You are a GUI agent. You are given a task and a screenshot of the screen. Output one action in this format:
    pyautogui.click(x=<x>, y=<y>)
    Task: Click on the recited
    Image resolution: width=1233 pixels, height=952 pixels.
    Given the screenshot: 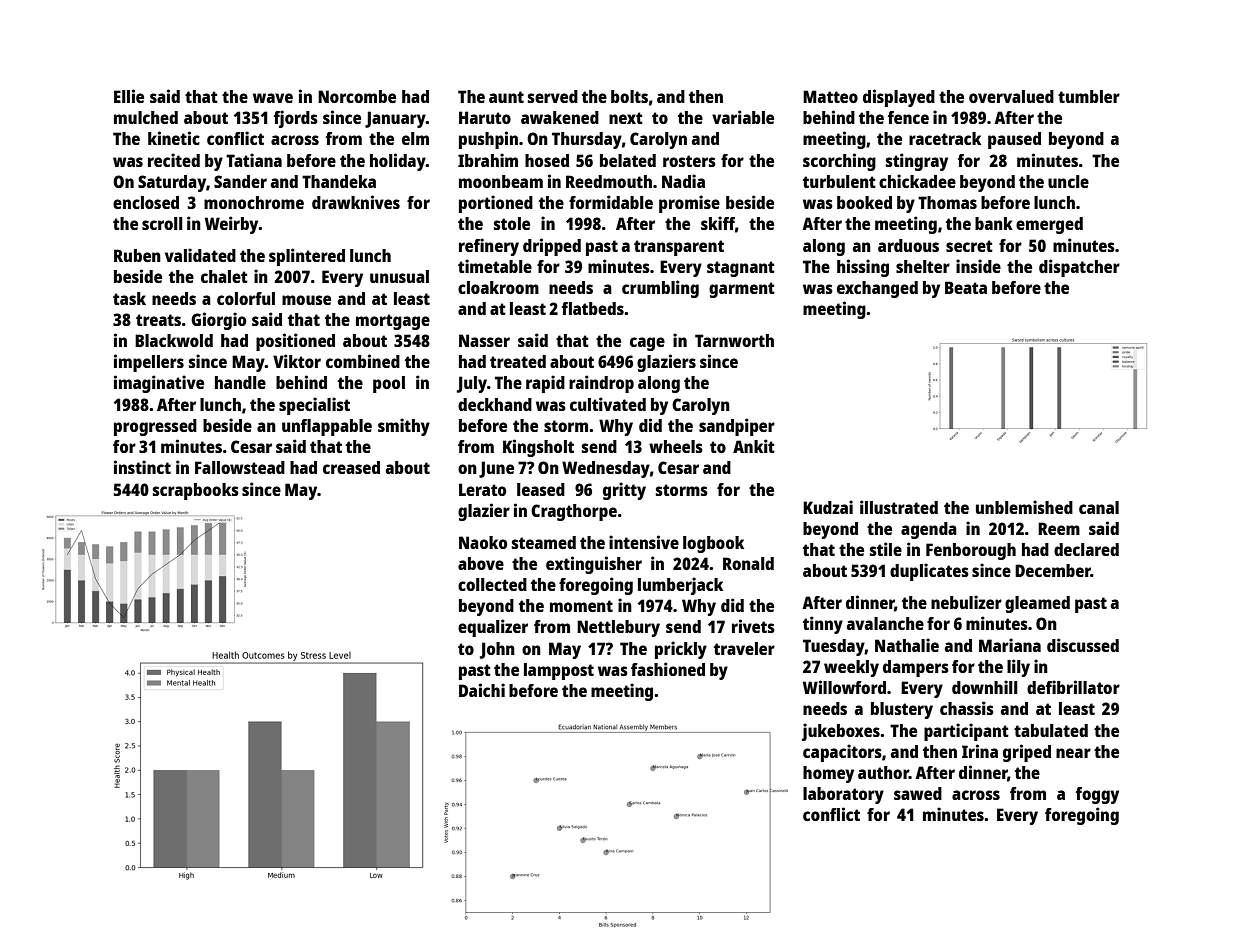 What is the action you would take?
    pyautogui.click(x=174, y=160)
